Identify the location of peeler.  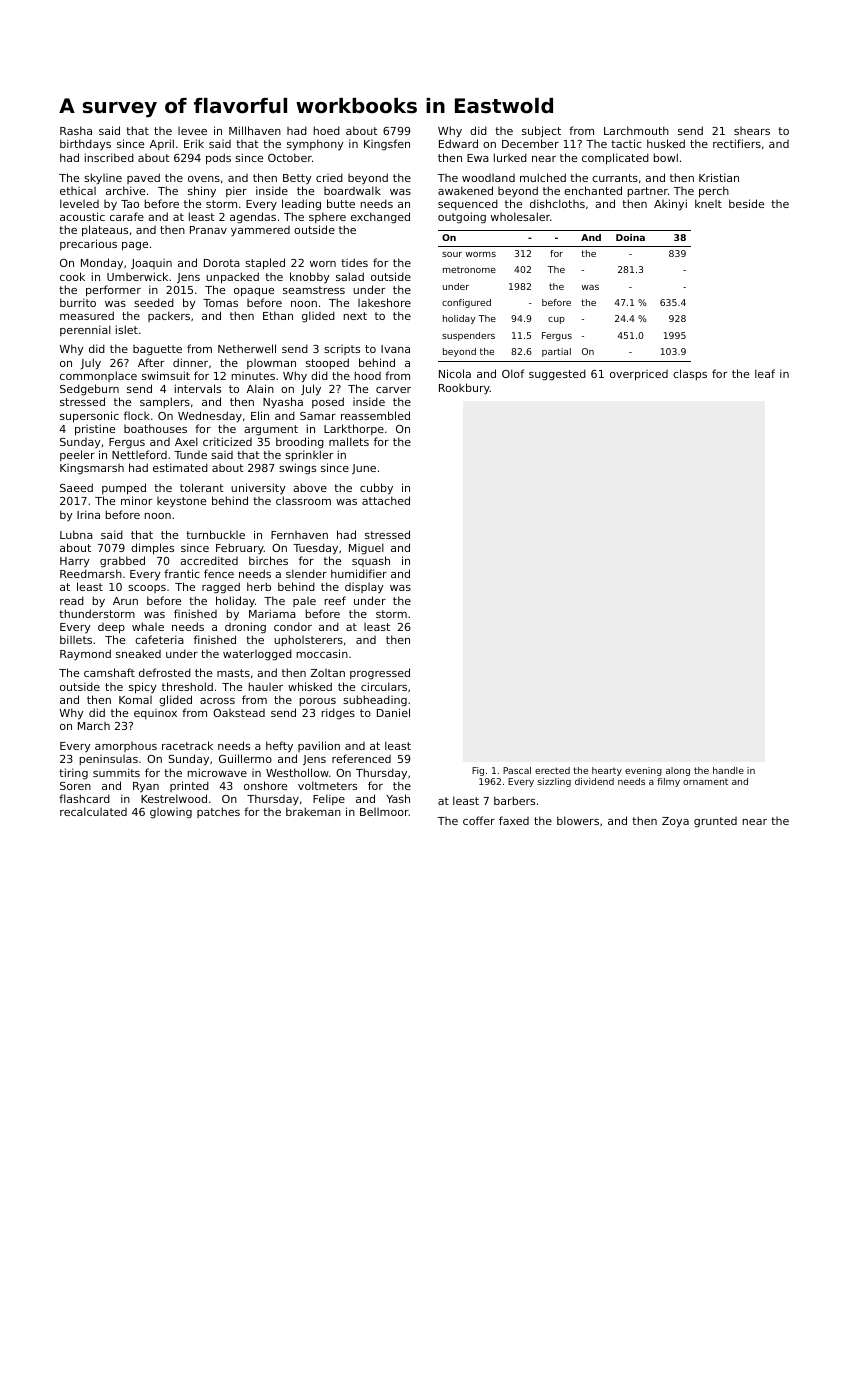
(77, 455).
